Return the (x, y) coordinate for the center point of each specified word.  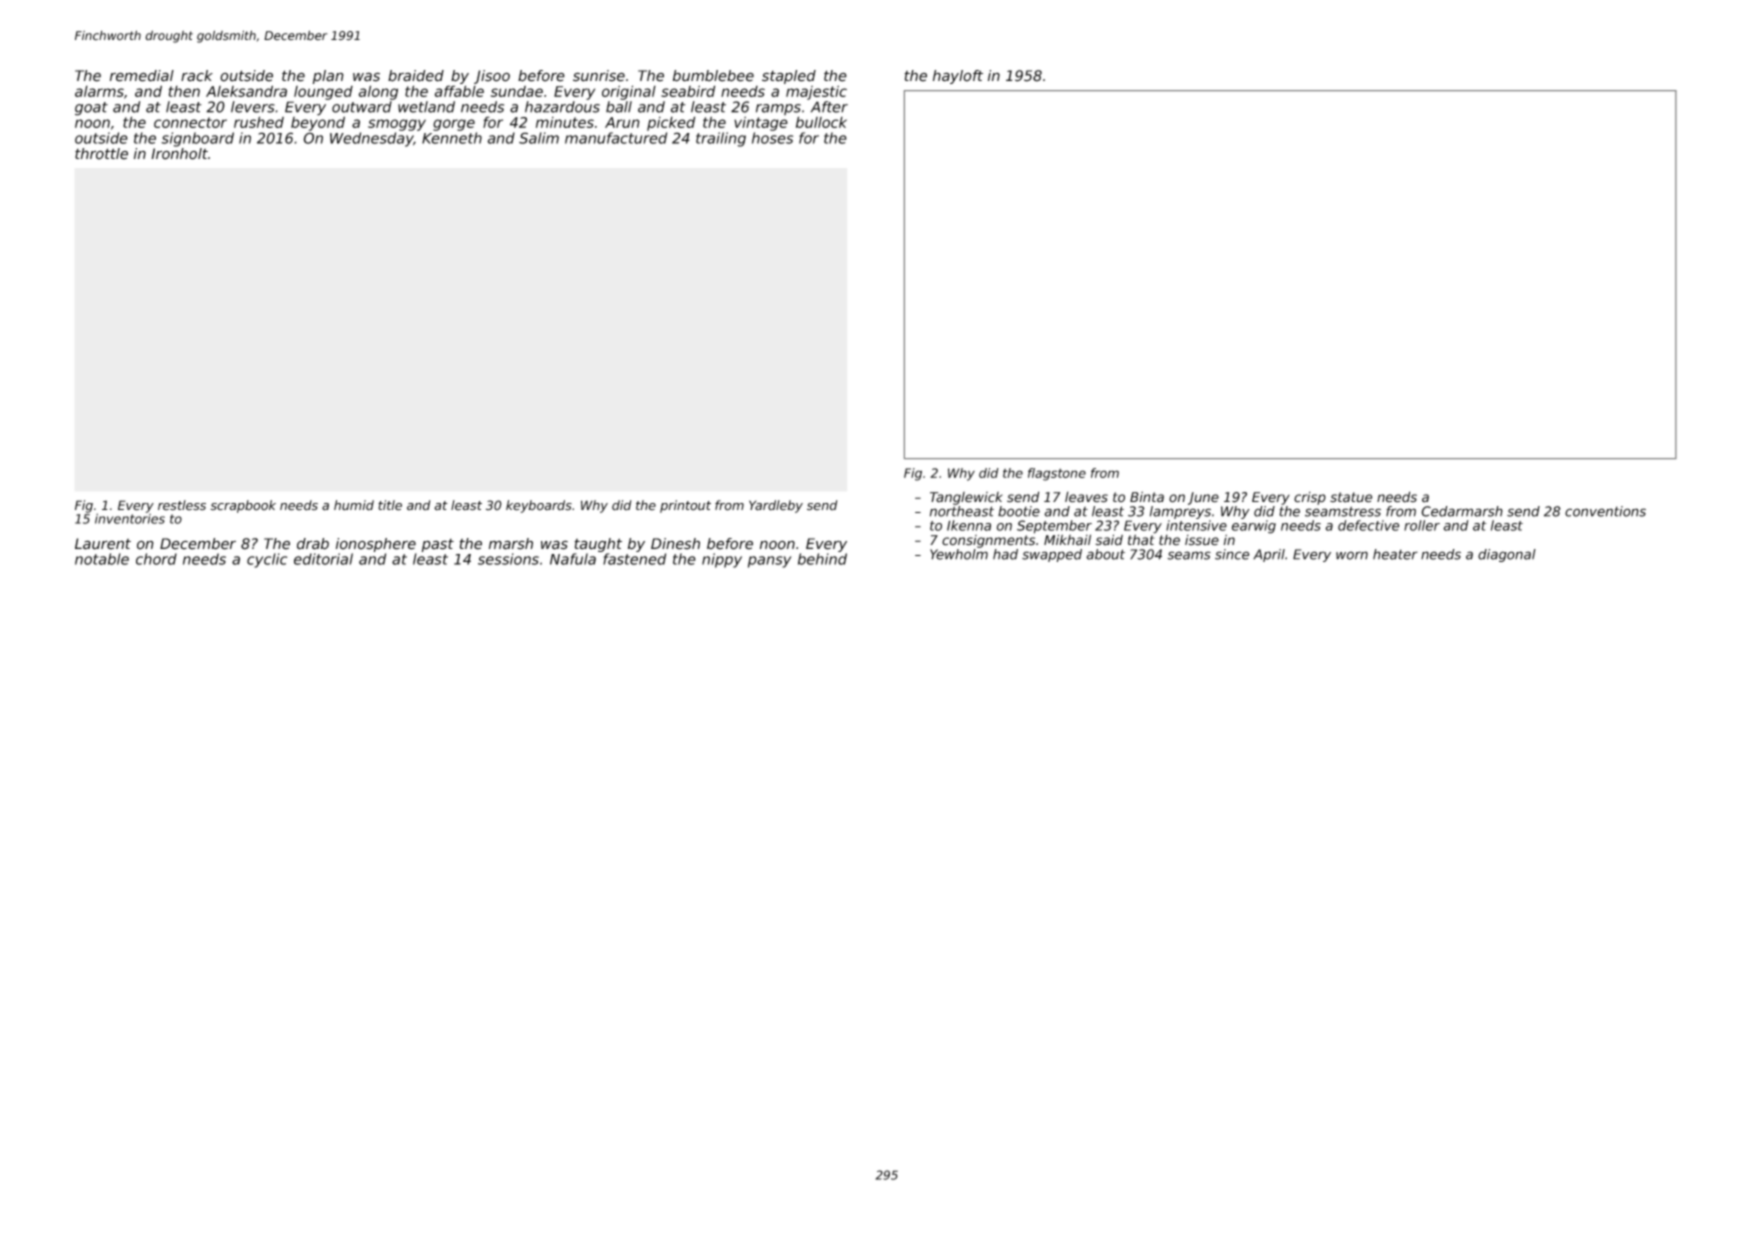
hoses (772, 138)
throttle (101, 154)
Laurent (103, 544)
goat (91, 109)
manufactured (616, 138)
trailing (721, 139)
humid (354, 505)
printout (685, 506)
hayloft (958, 77)
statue (1351, 497)
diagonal (1507, 555)
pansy (769, 562)
